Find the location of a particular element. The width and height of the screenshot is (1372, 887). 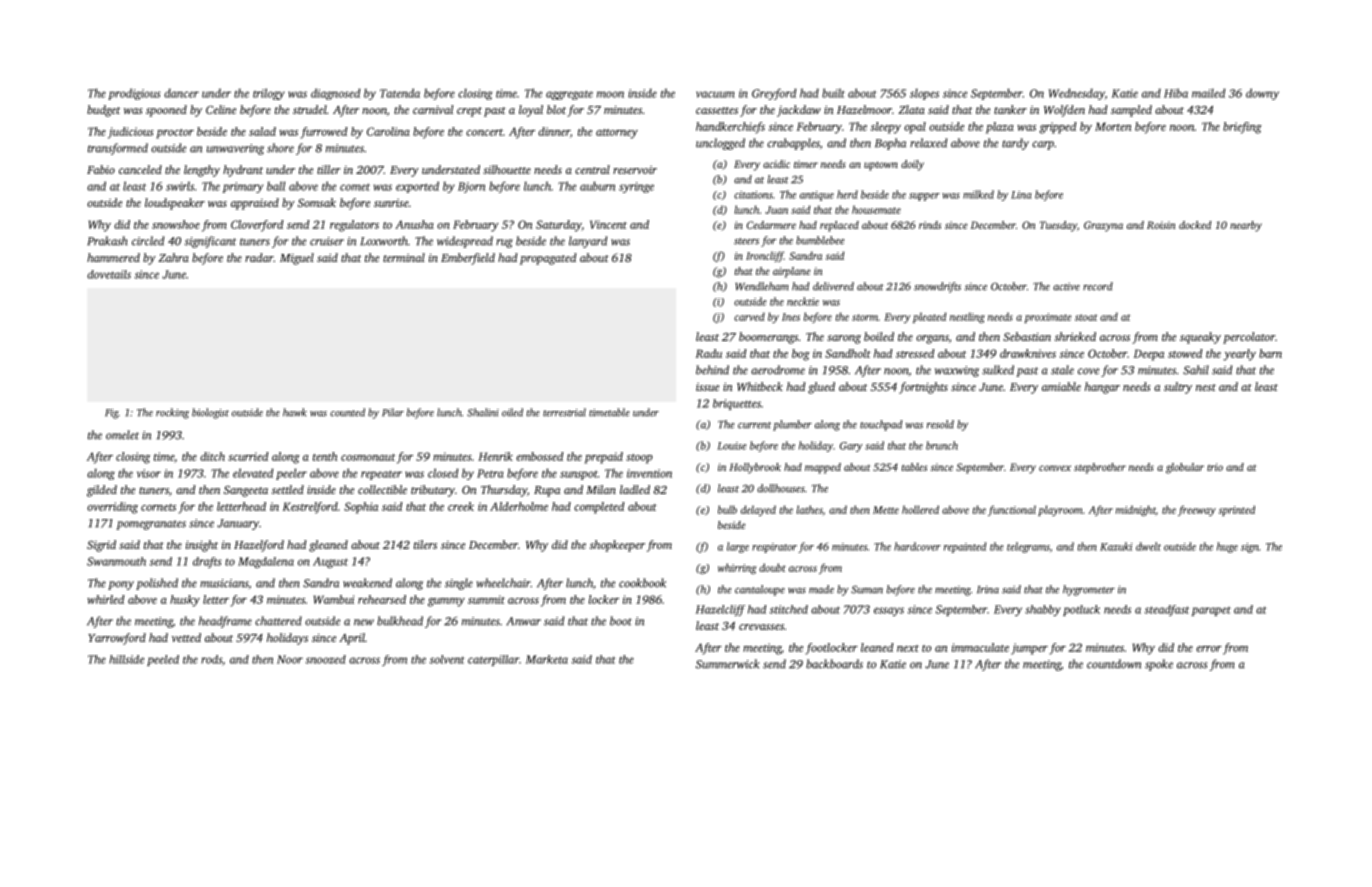

squeaky is located at coordinates (1200, 338).
